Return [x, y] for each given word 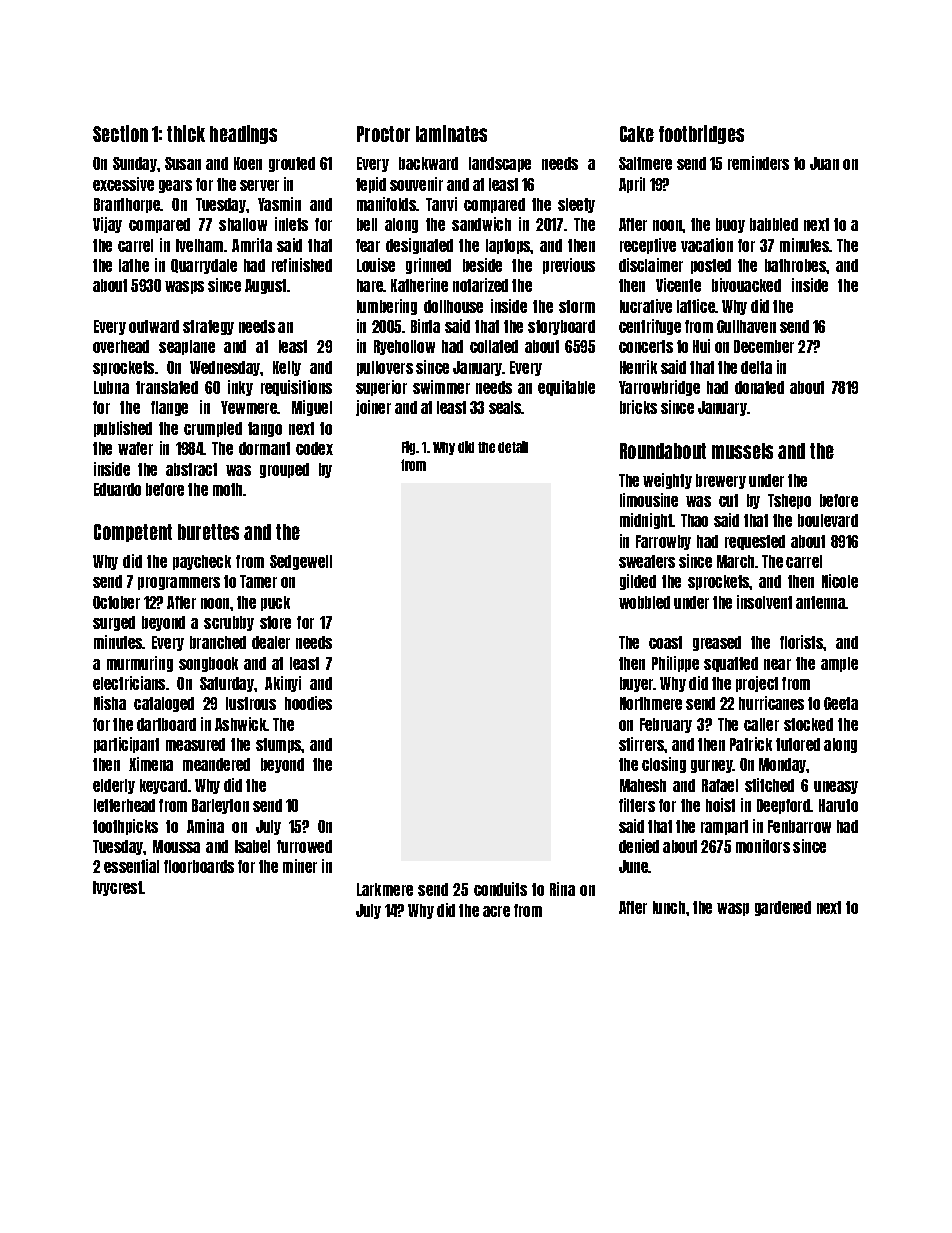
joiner [373, 408]
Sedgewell [301, 562]
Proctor [383, 134]
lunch [669, 907]
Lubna [111, 387]
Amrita [252, 245]
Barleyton [220, 806]
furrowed [304, 846]
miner [300, 866]
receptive [648, 246]
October [116, 602]
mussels [742, 451]
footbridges [701, 134]
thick [186, 133]
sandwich [481, 224]
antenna [821, 602]
